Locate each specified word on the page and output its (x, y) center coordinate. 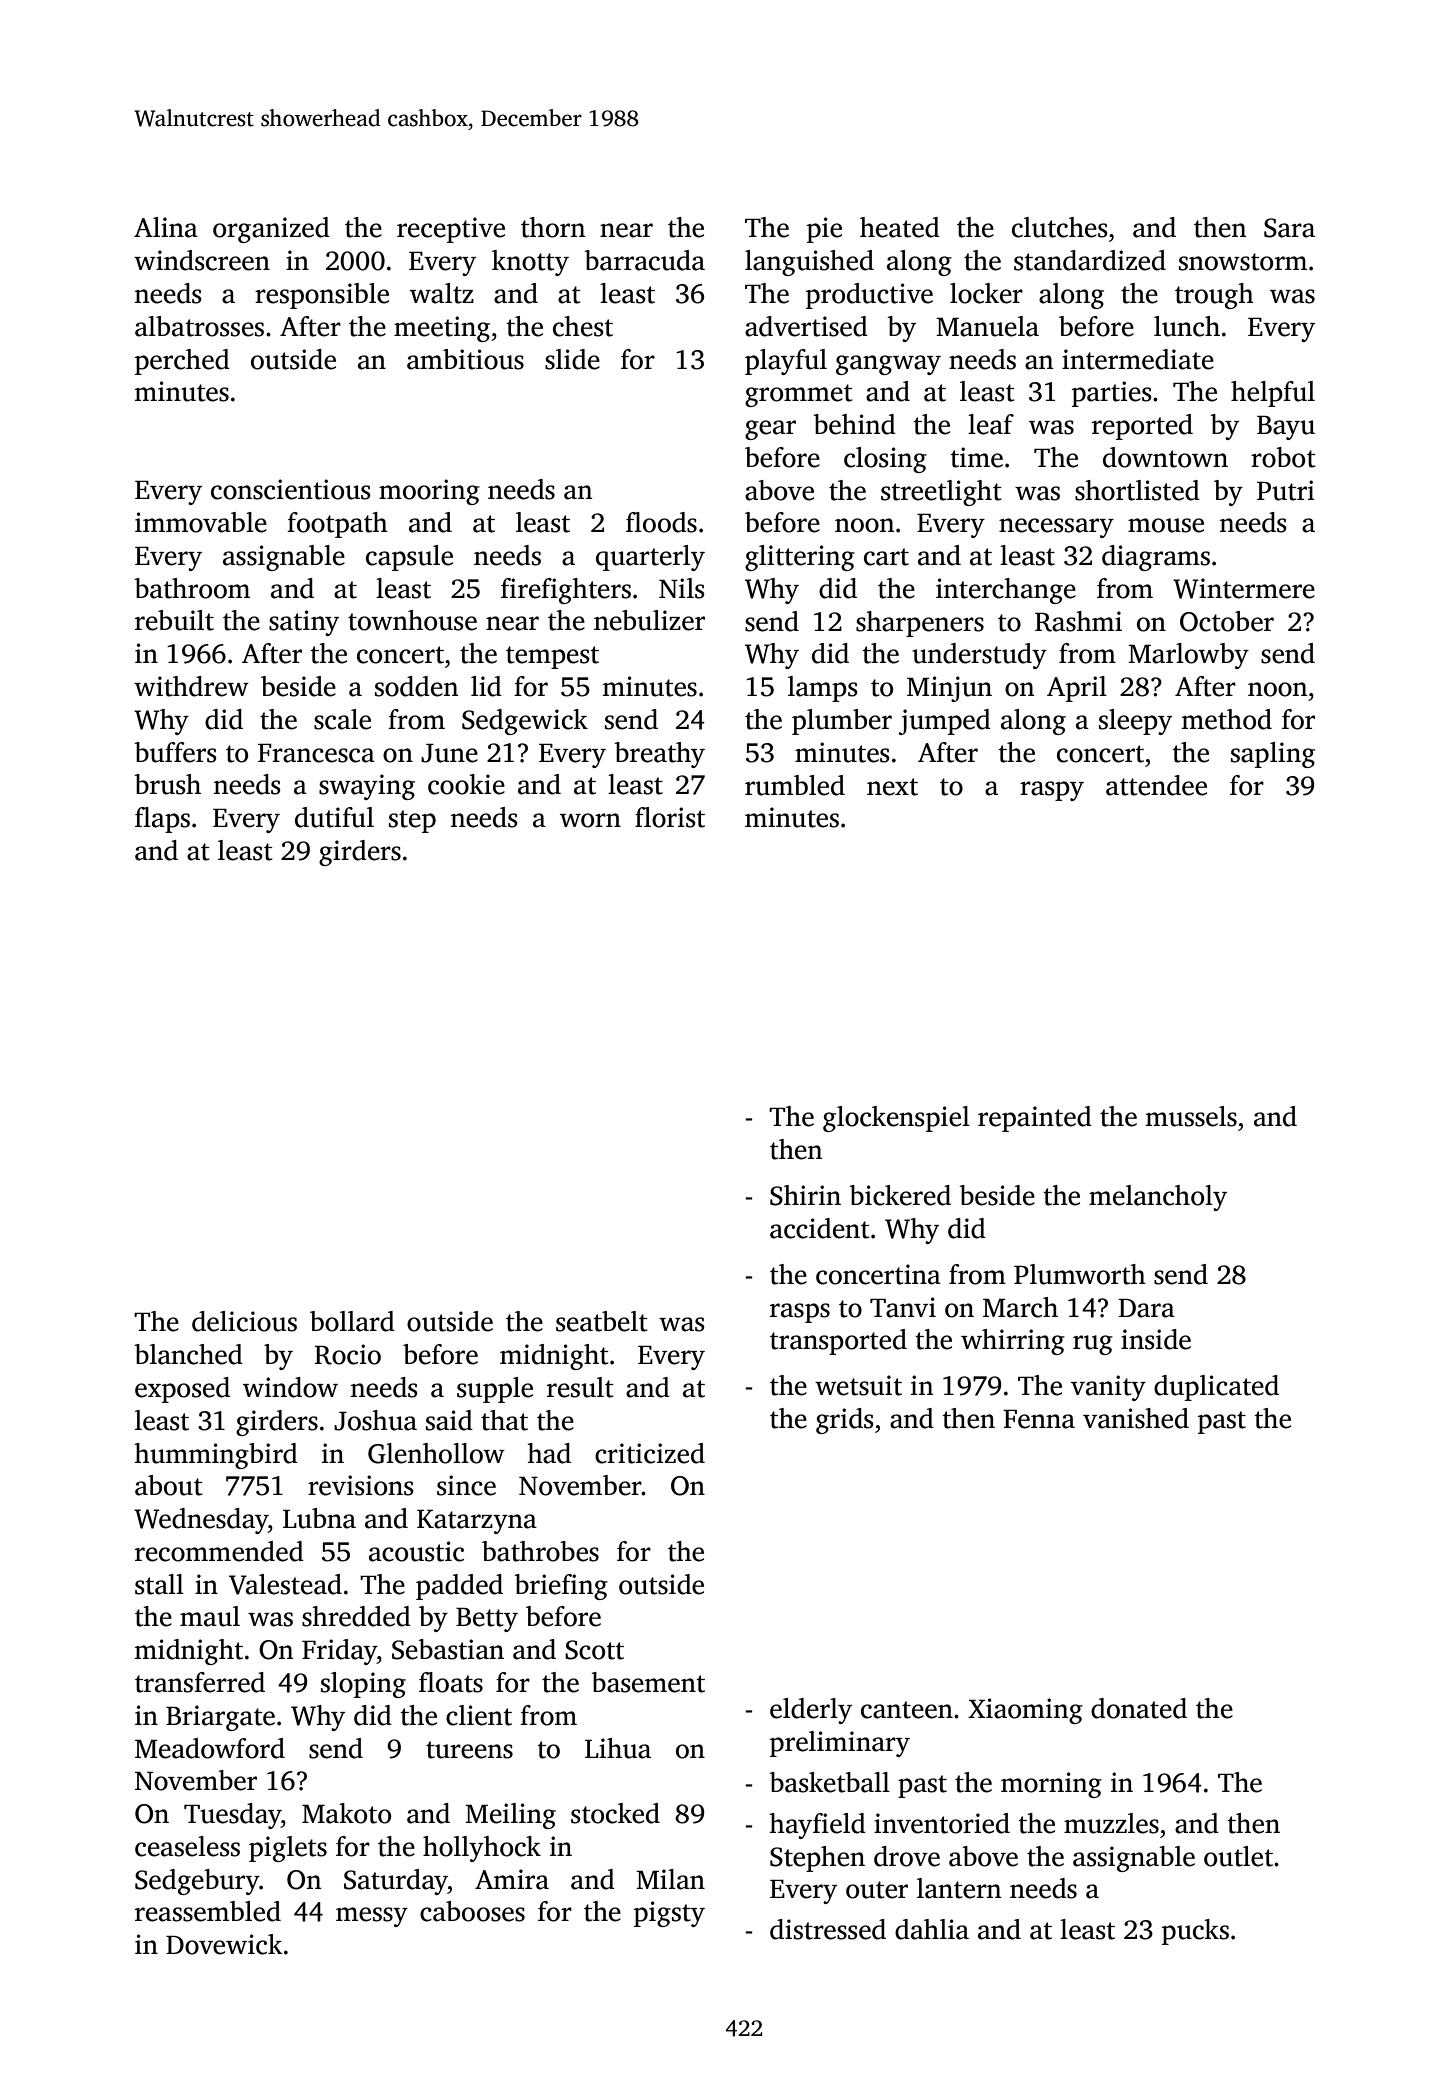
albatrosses (199, 326)
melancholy (1158, 1198)
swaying (367, 787)
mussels (1191, 1116)
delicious (244, 1321)
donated (1139, 1708)
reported (1142, 427)
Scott (594, 1650)
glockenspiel (896, 1119)
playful (786, 362)
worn (590, 820)
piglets (288, 1849)
